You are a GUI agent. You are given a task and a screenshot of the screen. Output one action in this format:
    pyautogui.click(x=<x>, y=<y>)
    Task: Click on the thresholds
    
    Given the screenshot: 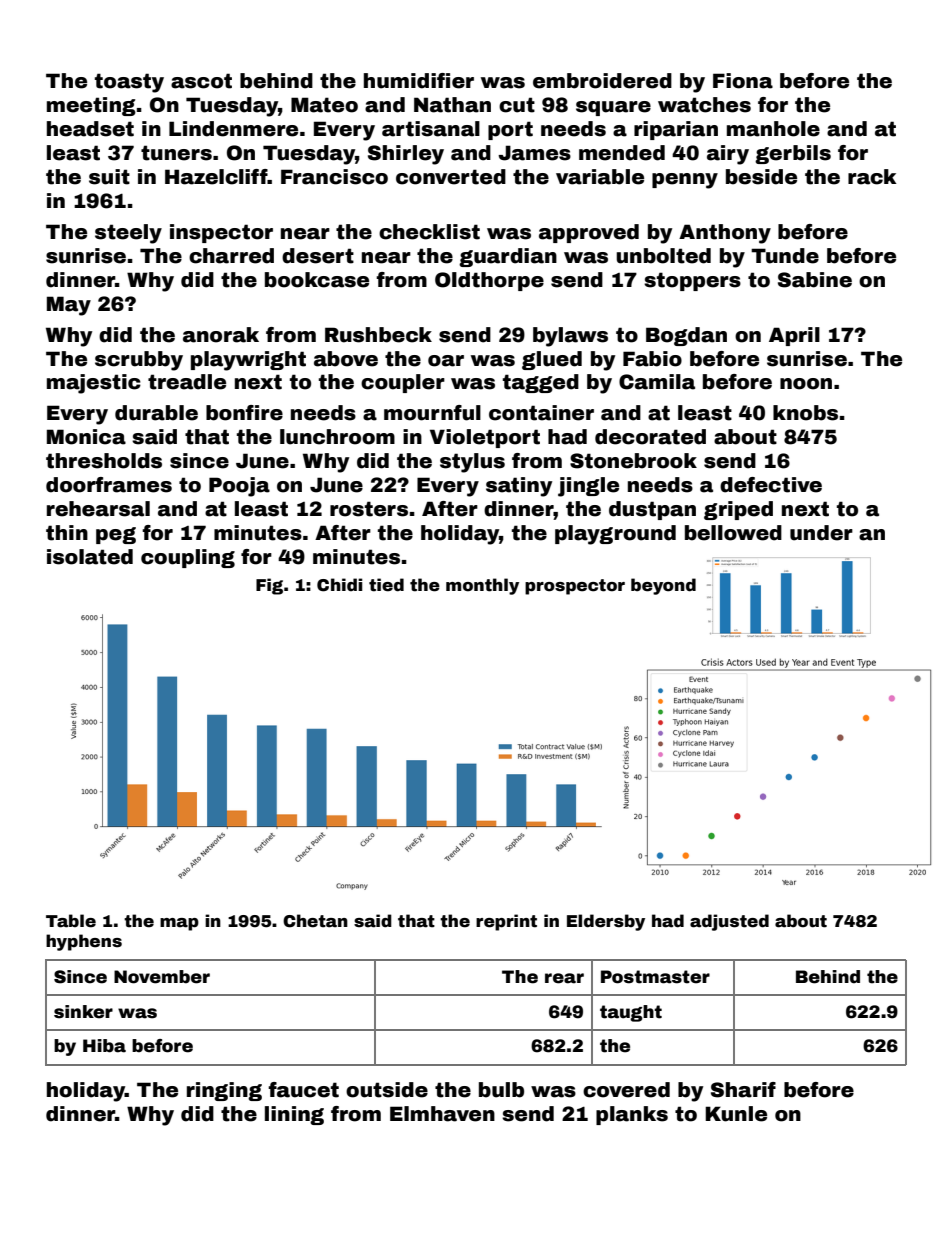 What is the action you would take?
    pyautogui.click(x=104, y=461)
